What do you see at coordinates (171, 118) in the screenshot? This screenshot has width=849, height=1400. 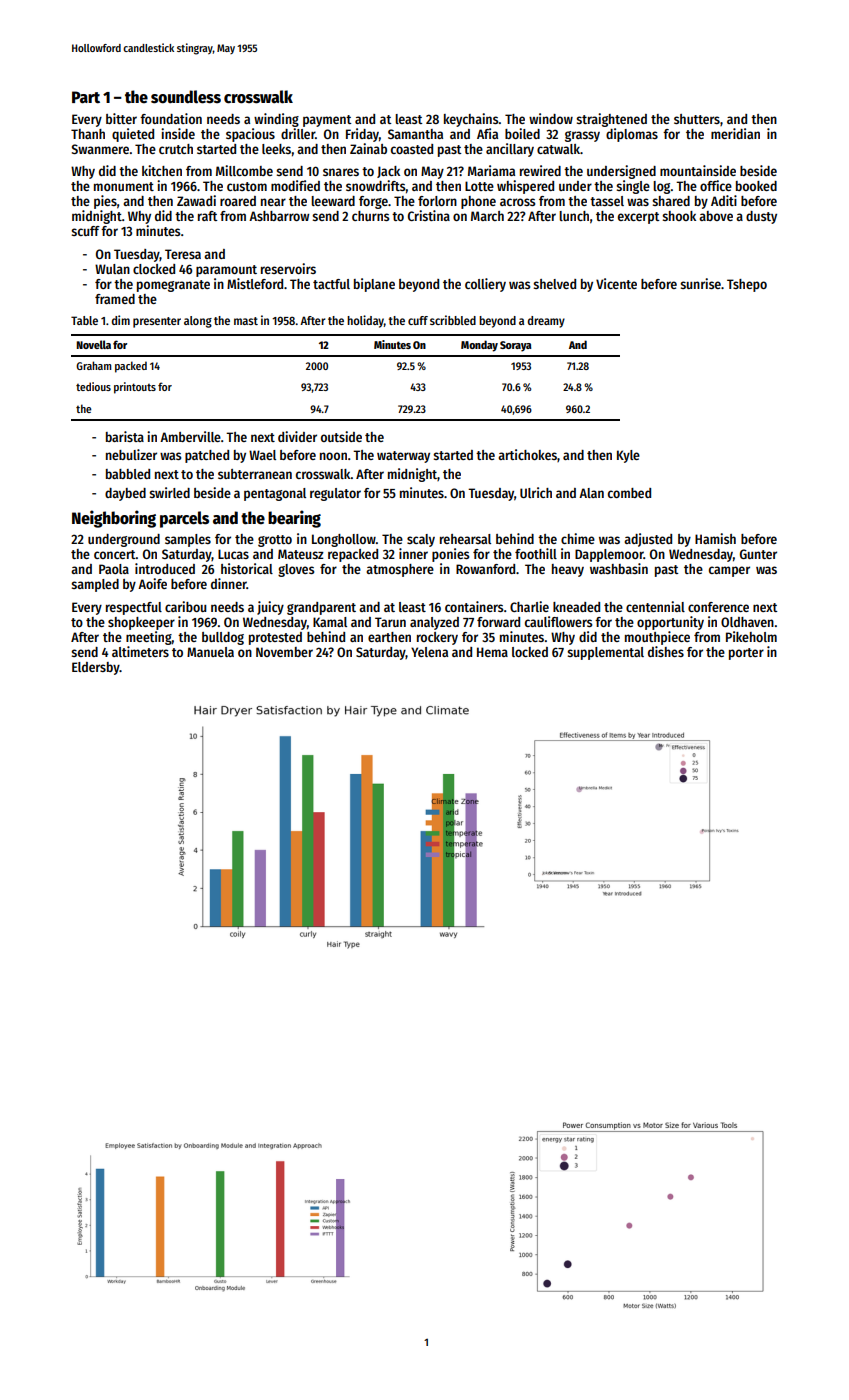 I see `foundation` at bounding box center [171, 118].
